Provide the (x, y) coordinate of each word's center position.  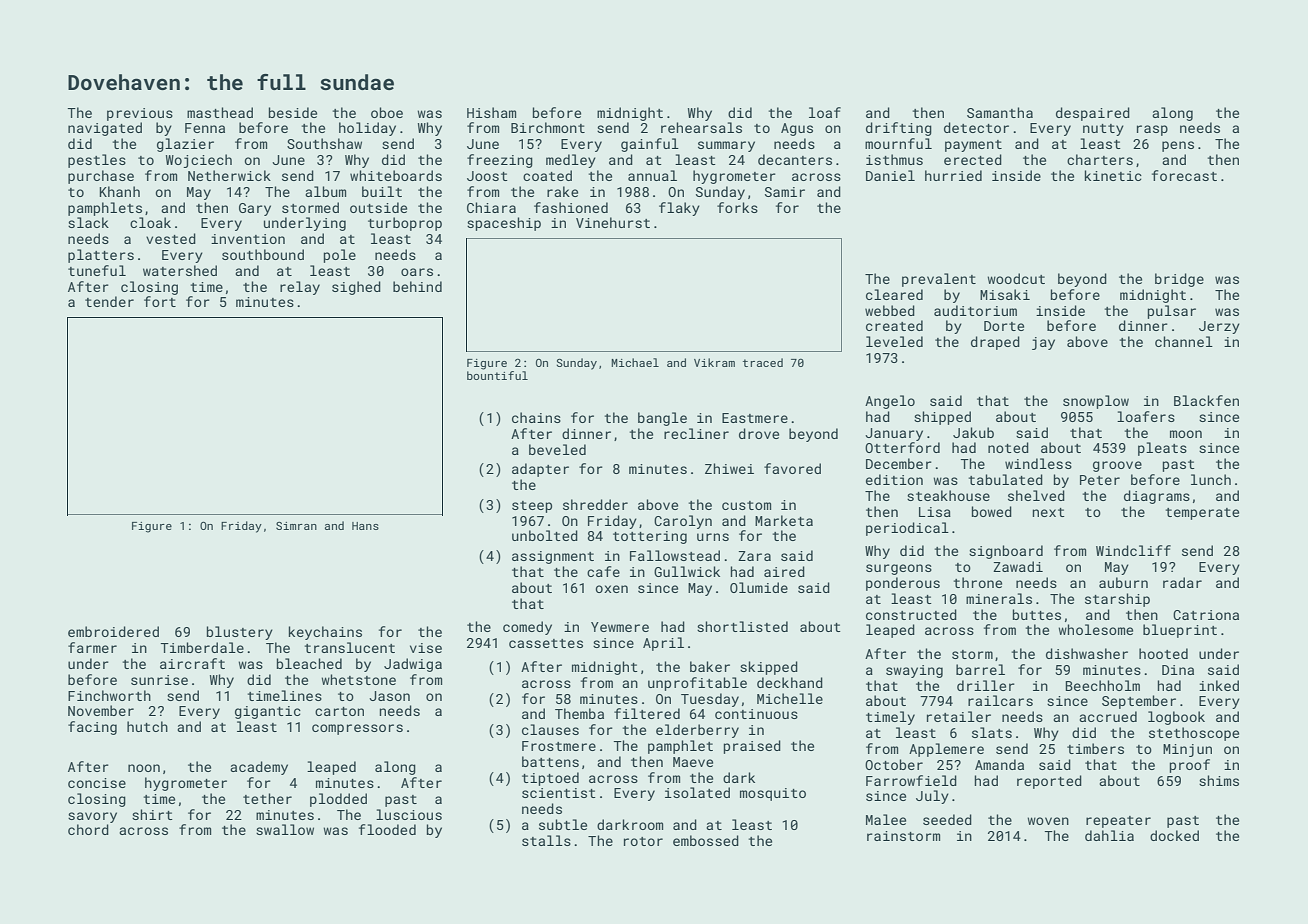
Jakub (973, 432)
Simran (296, 526)
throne (978, 582)
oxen (611, 589)
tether (267, 798)
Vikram (714, 362)
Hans (365, 526)
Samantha (1000, 112)
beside (293, 112)
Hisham (491, 112)
